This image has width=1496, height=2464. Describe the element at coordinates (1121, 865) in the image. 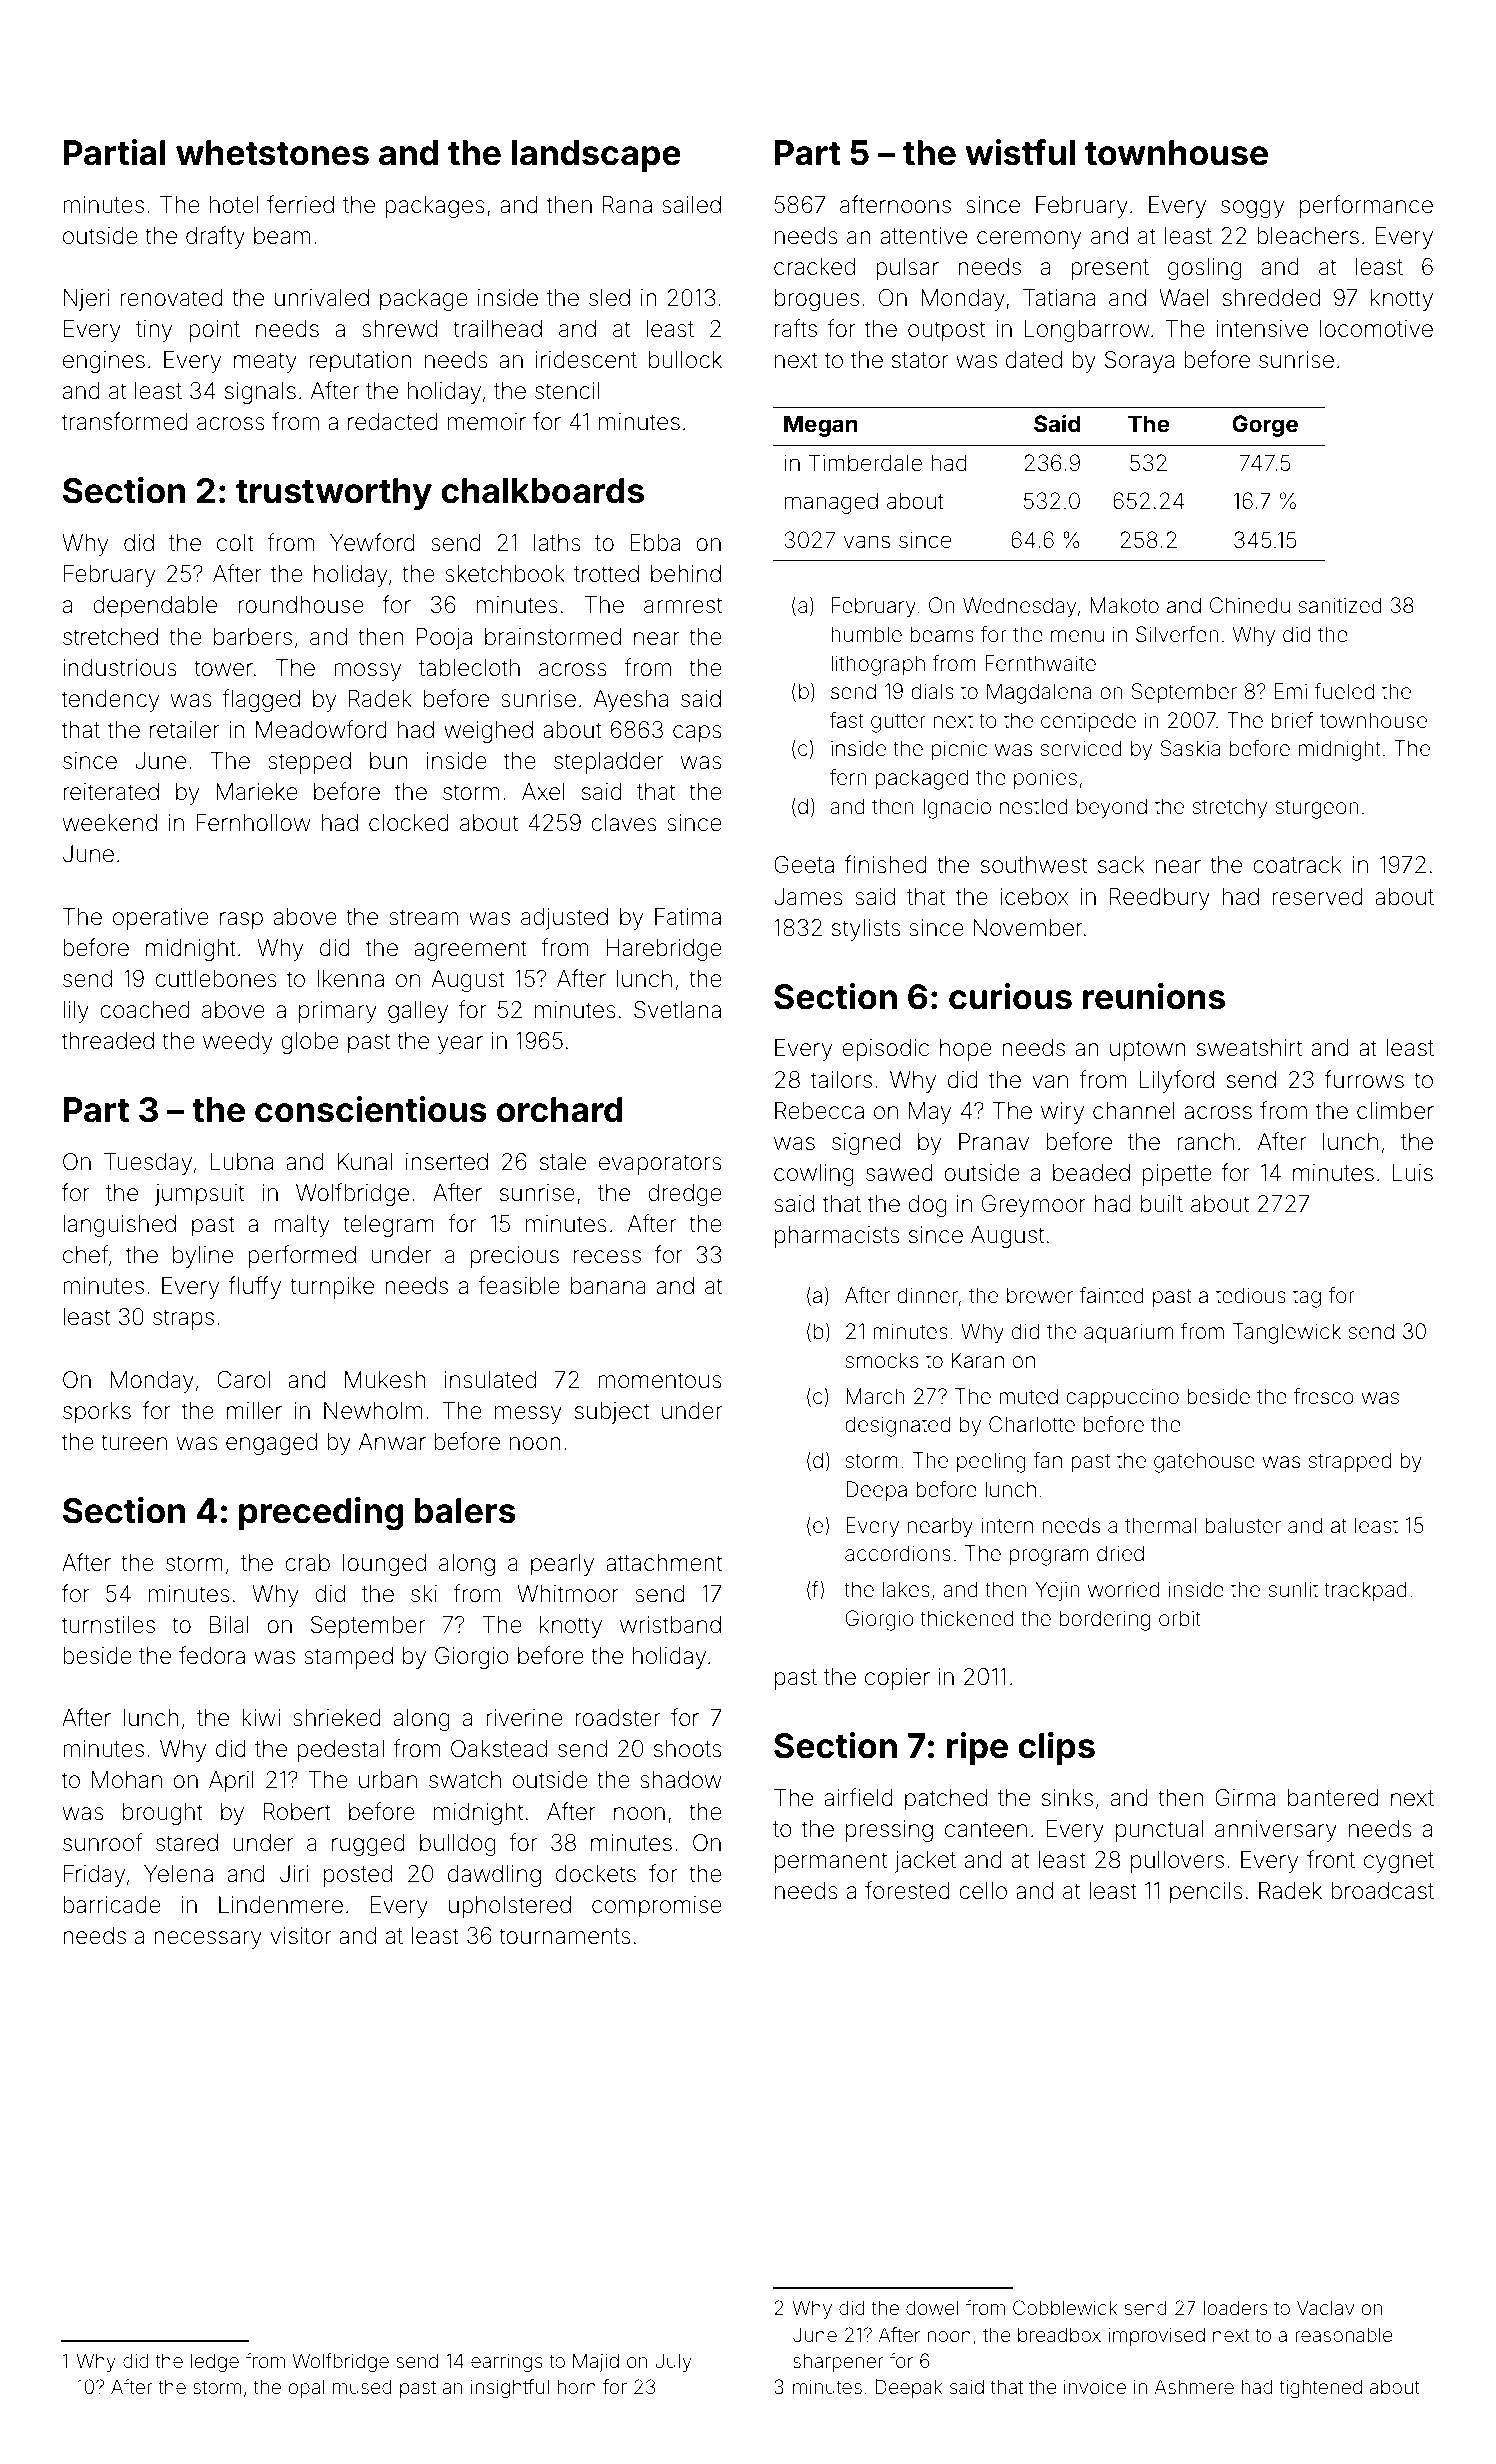

I see `sack` at that location.
